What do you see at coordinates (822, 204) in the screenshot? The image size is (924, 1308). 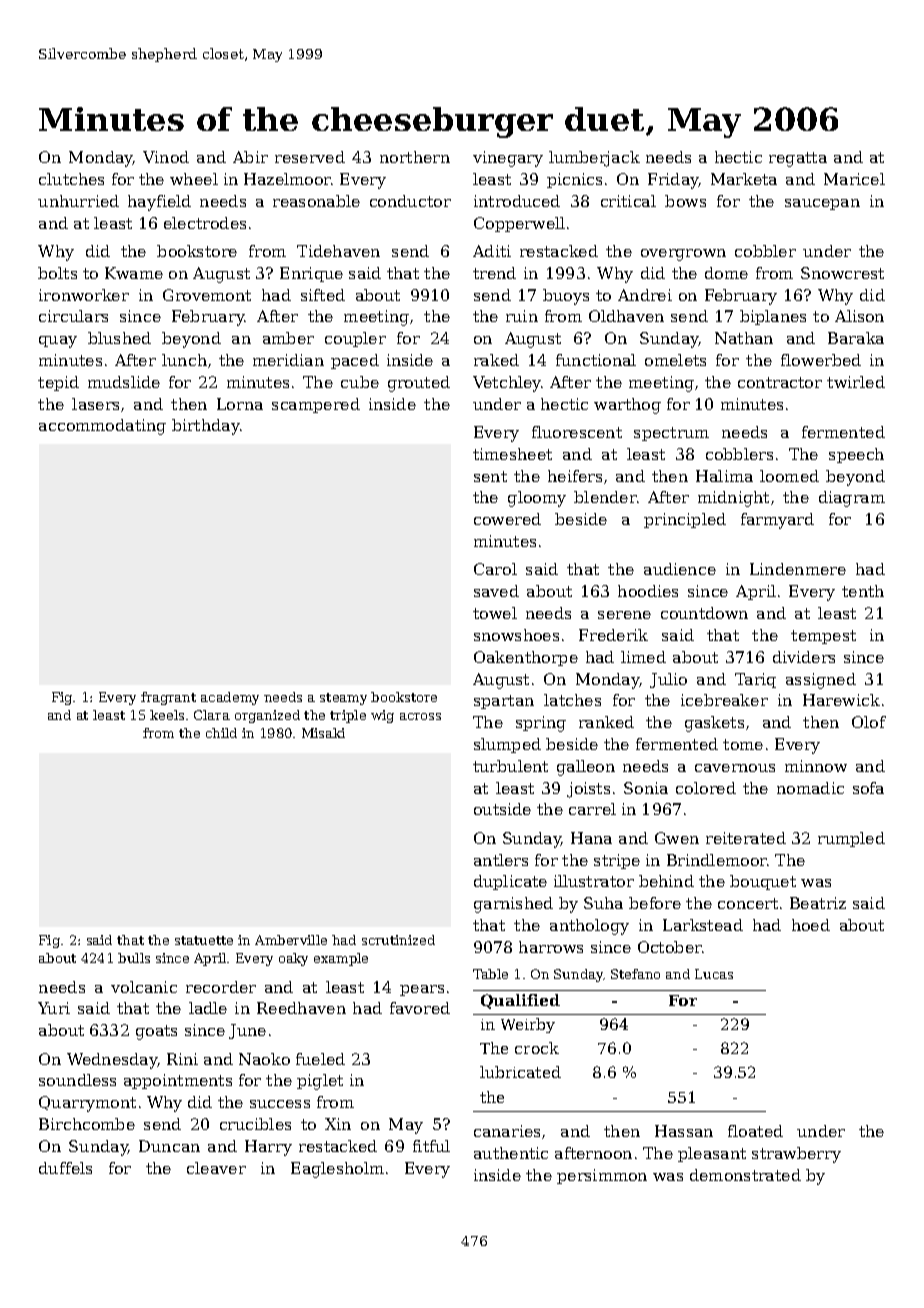 I see `saucepan` at bounding box center [822, 204].
